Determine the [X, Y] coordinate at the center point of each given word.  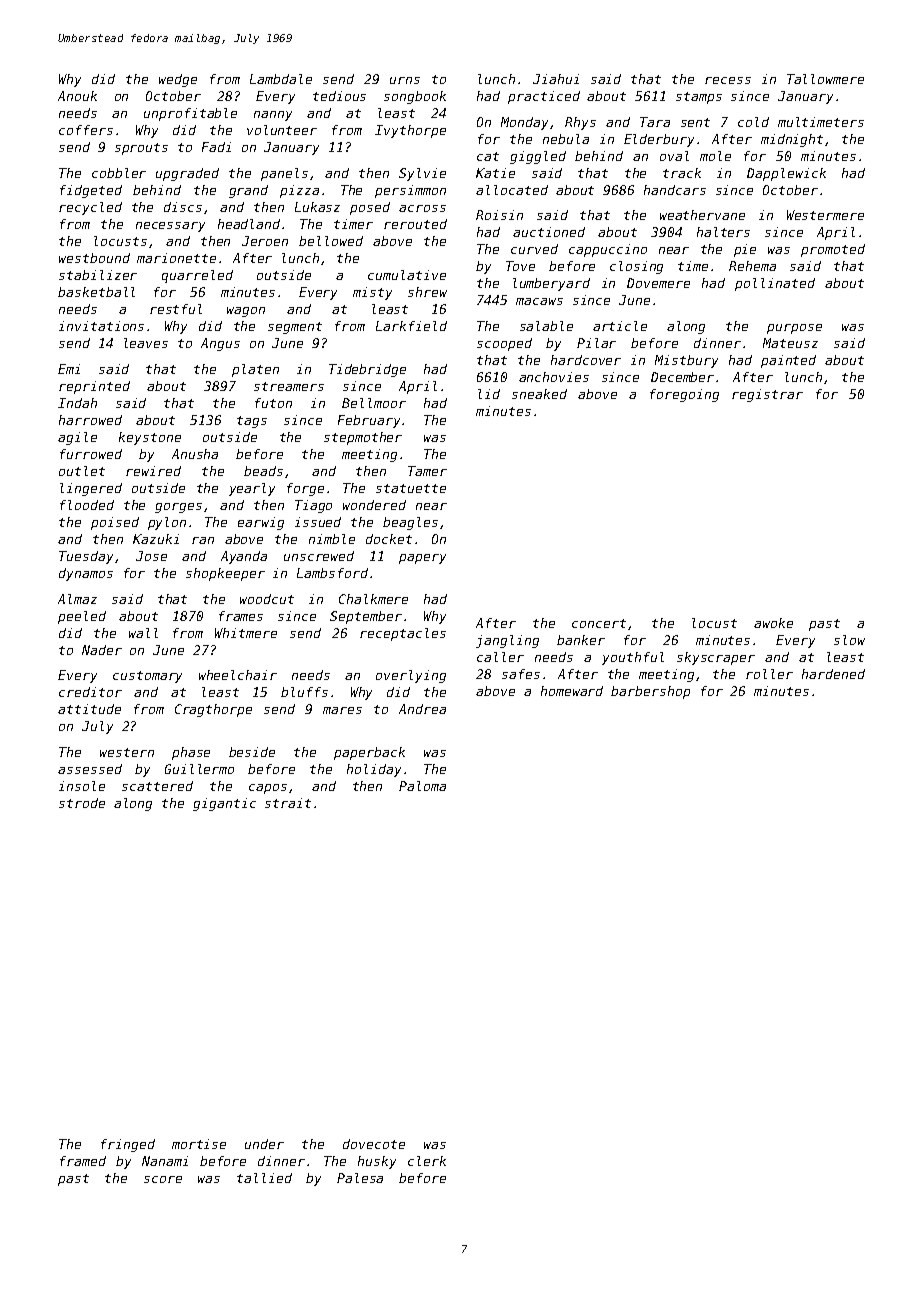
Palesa [360, 1178]
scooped [504, 344]
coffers [86, 130]
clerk [427, 1161]
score [163, 1179]
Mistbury [686, 361]
